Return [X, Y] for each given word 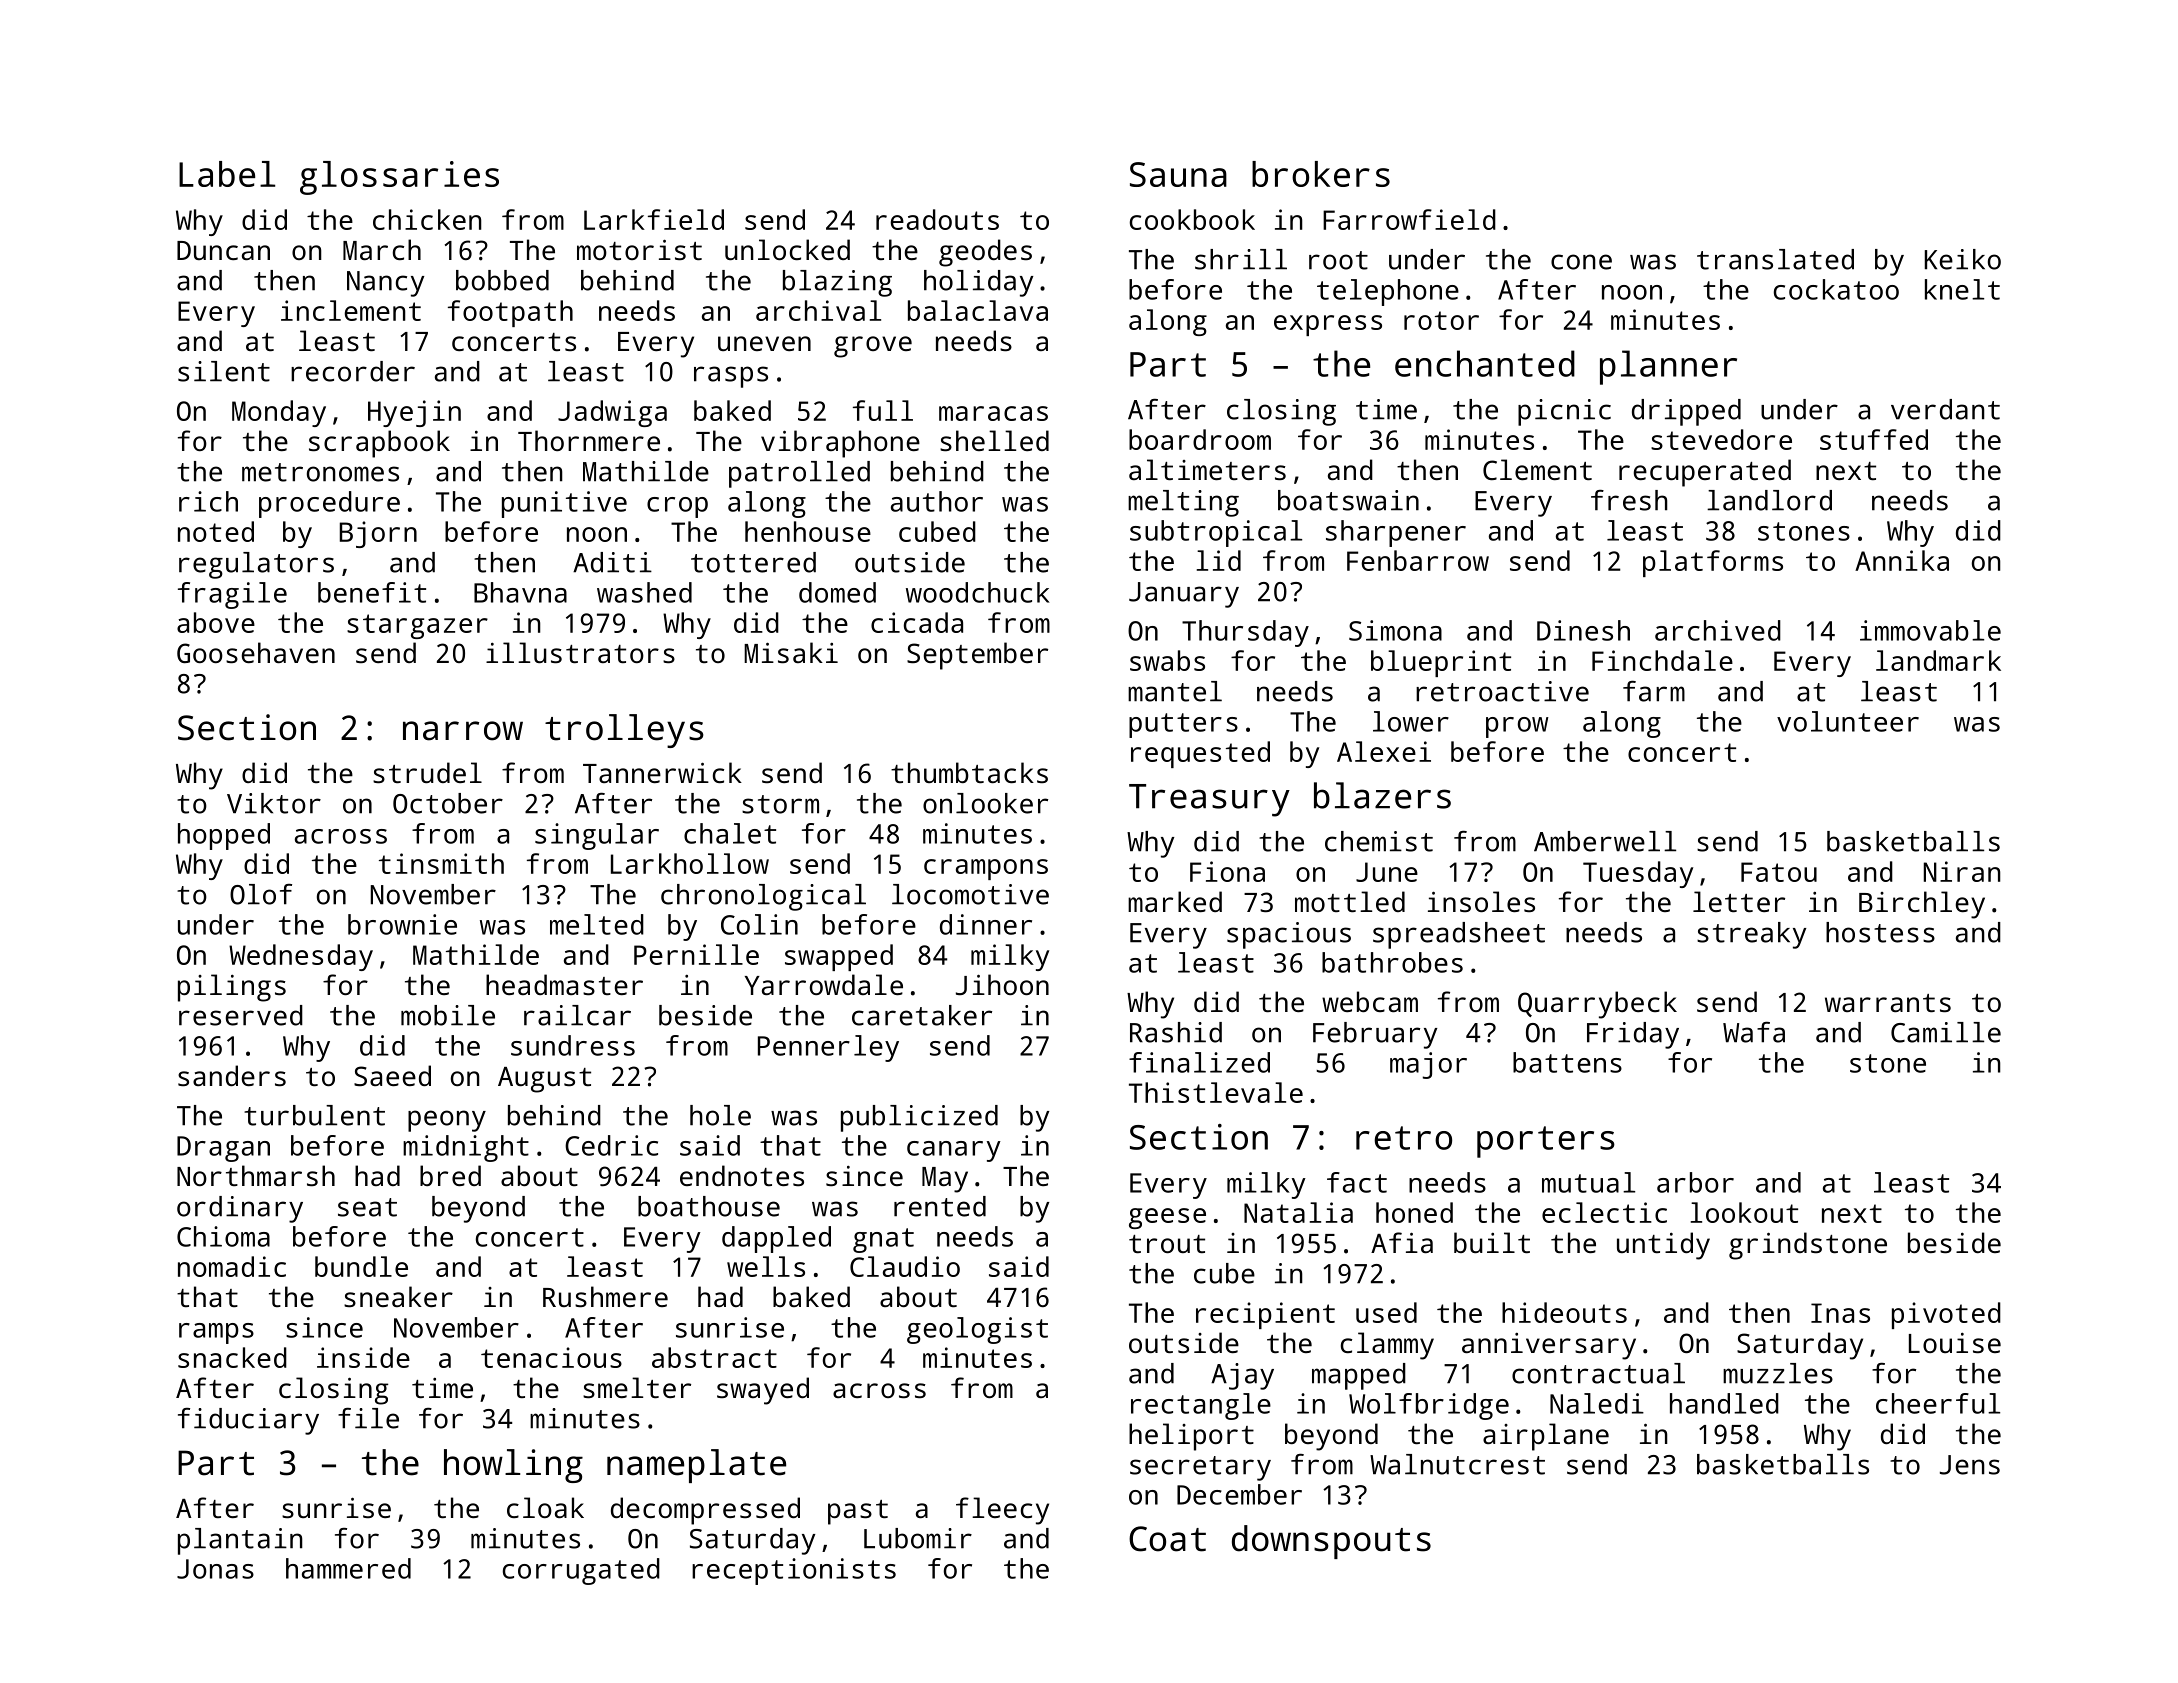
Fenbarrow [1418, 560]
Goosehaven [256, 653]
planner [1668, 367]
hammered [348, 1568]
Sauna [1178, 174]
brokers [1321, 174]
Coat [1167, 1539]
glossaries [399, 178]
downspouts [1331, 1542]
